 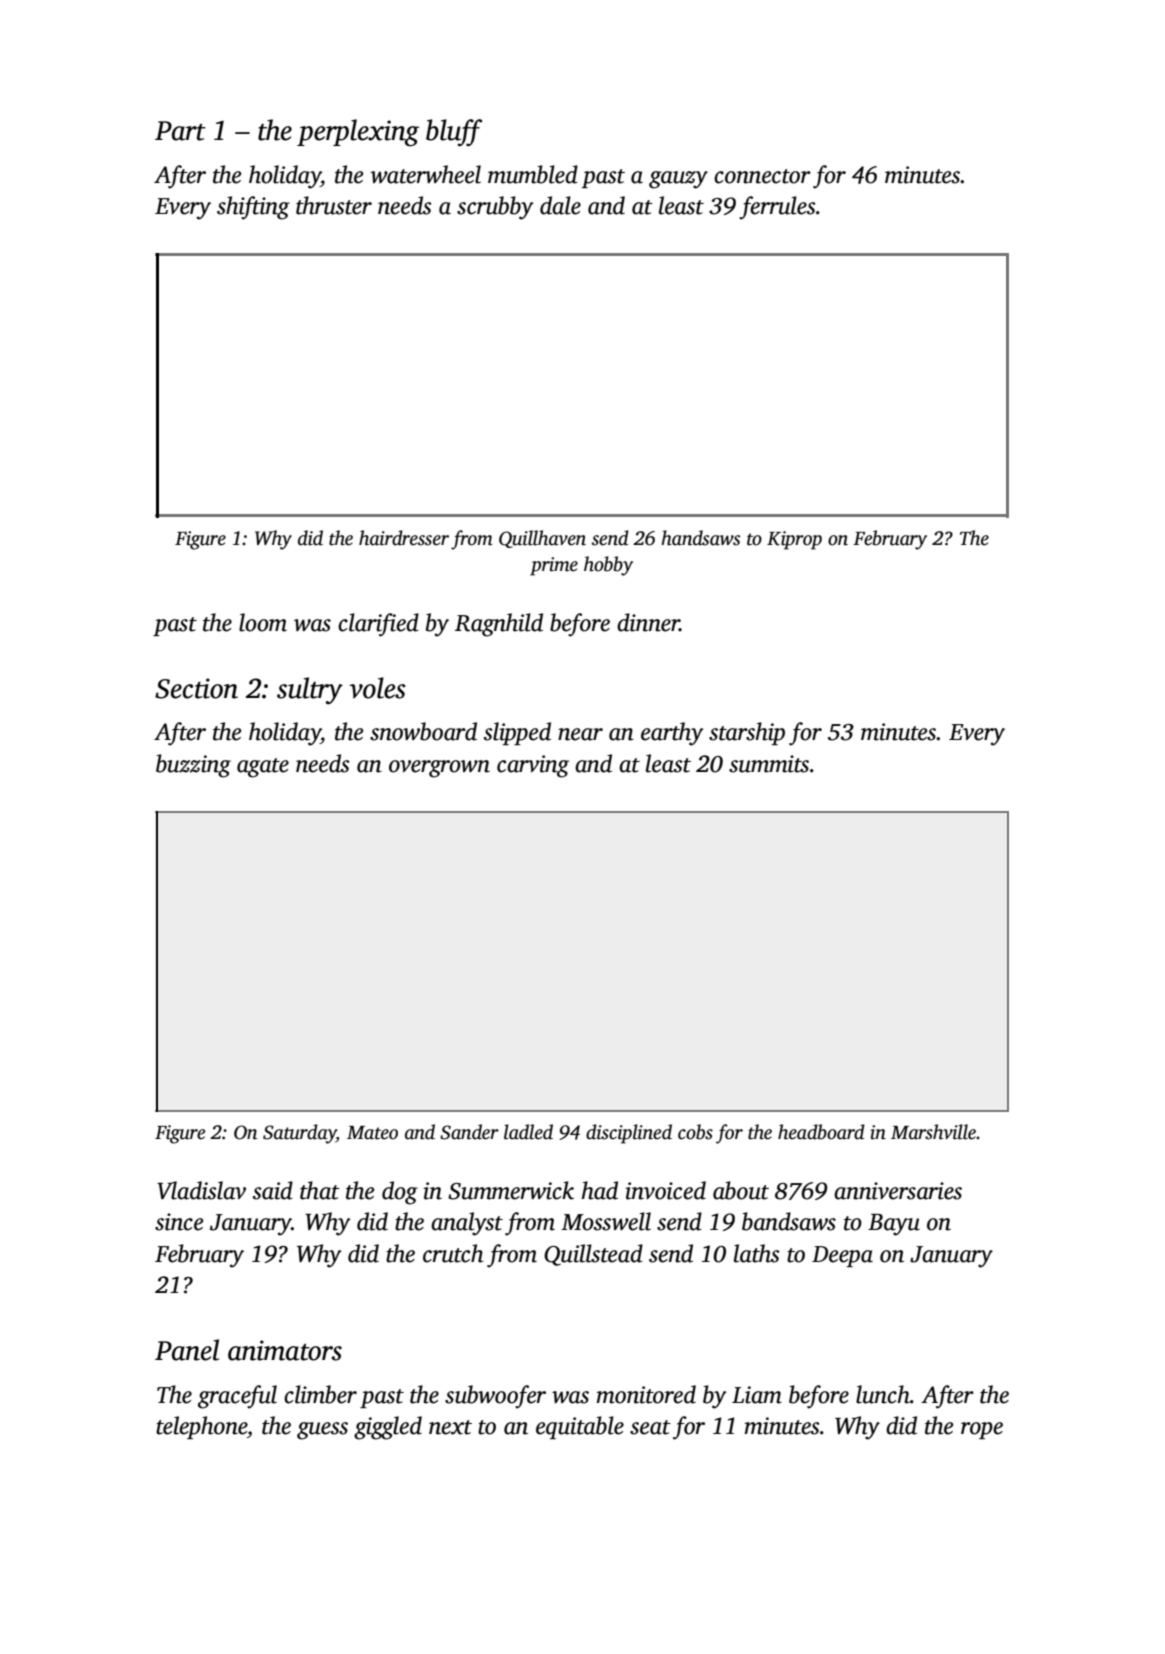 What do you see at coordinates (528, 1132) in the screenshot?
I see `ladled` at bounding box center [528, 1132].
